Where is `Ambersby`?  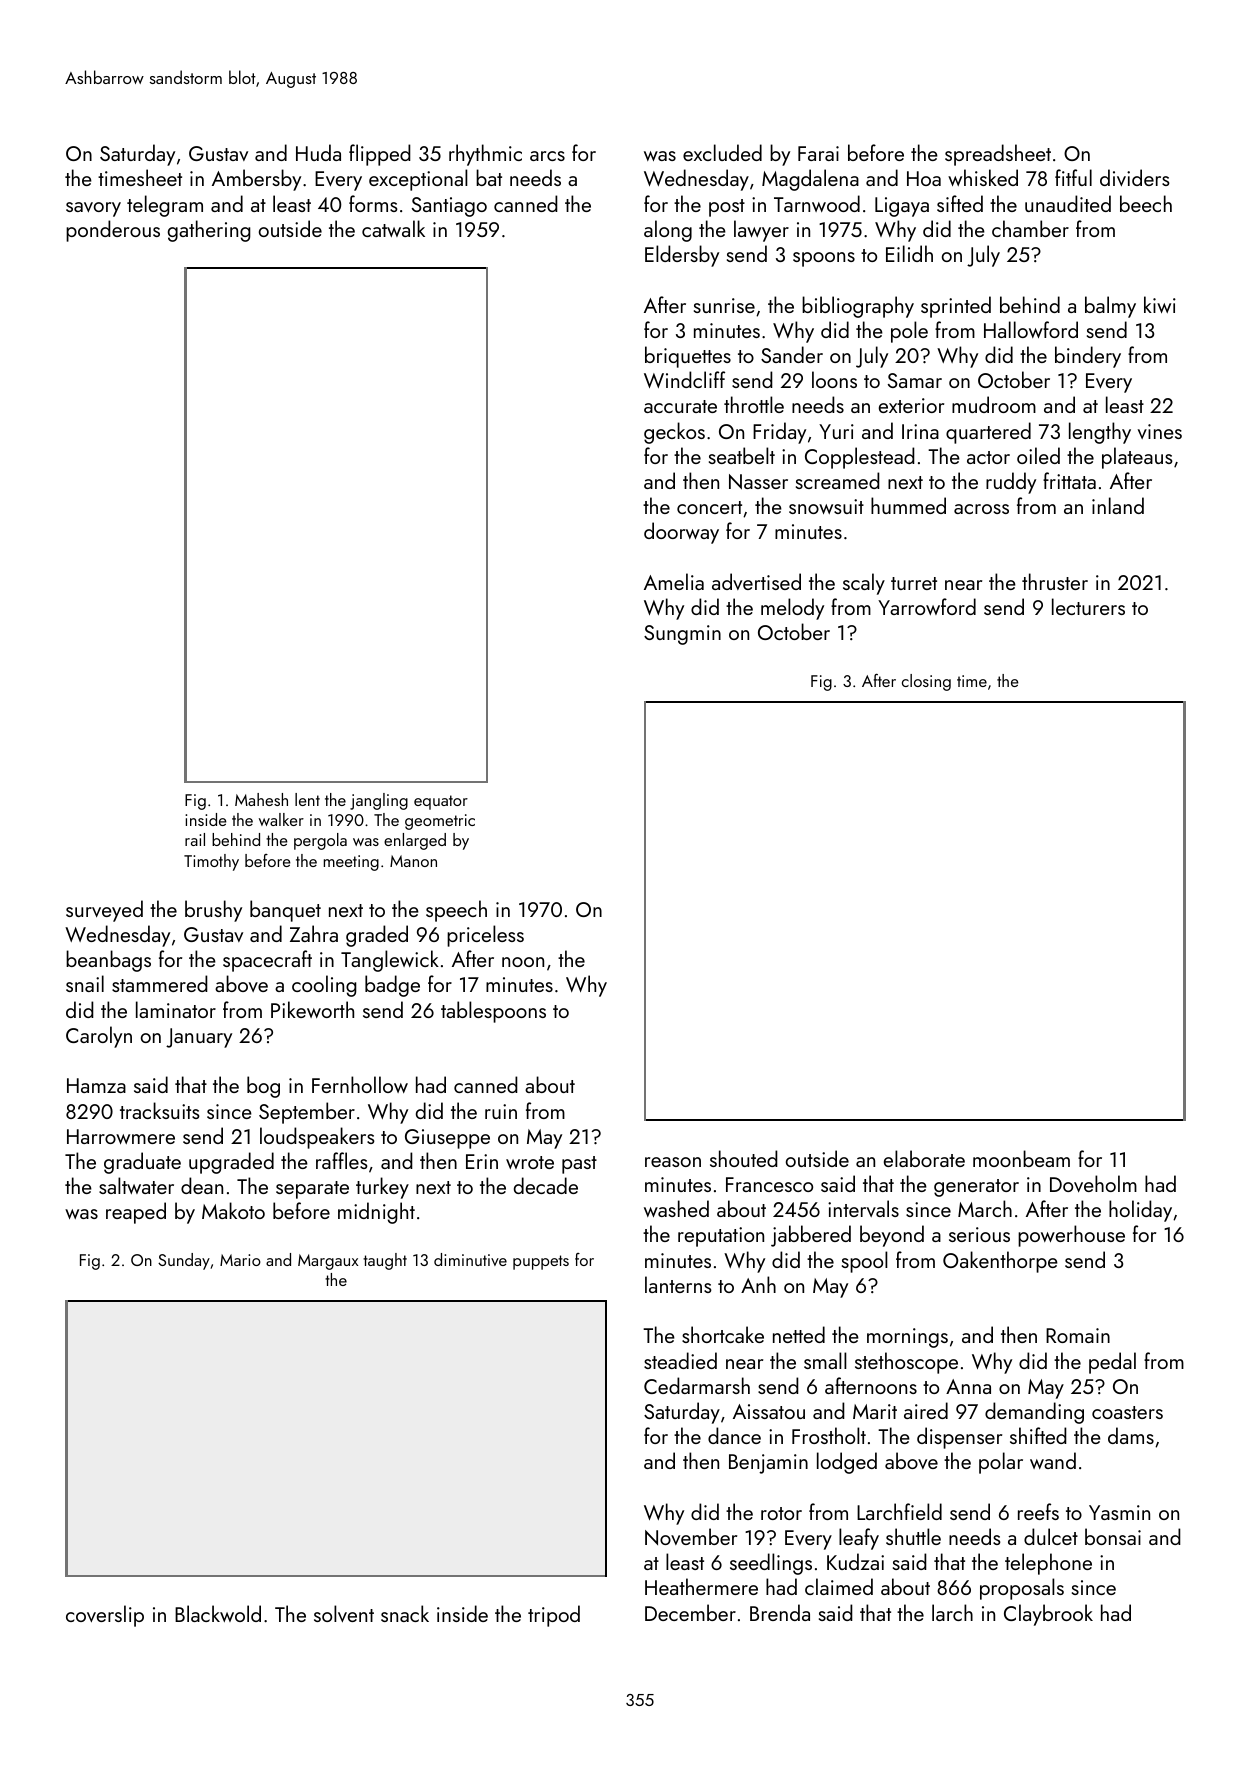
Ambersby is located at coordinates (256, 180).
